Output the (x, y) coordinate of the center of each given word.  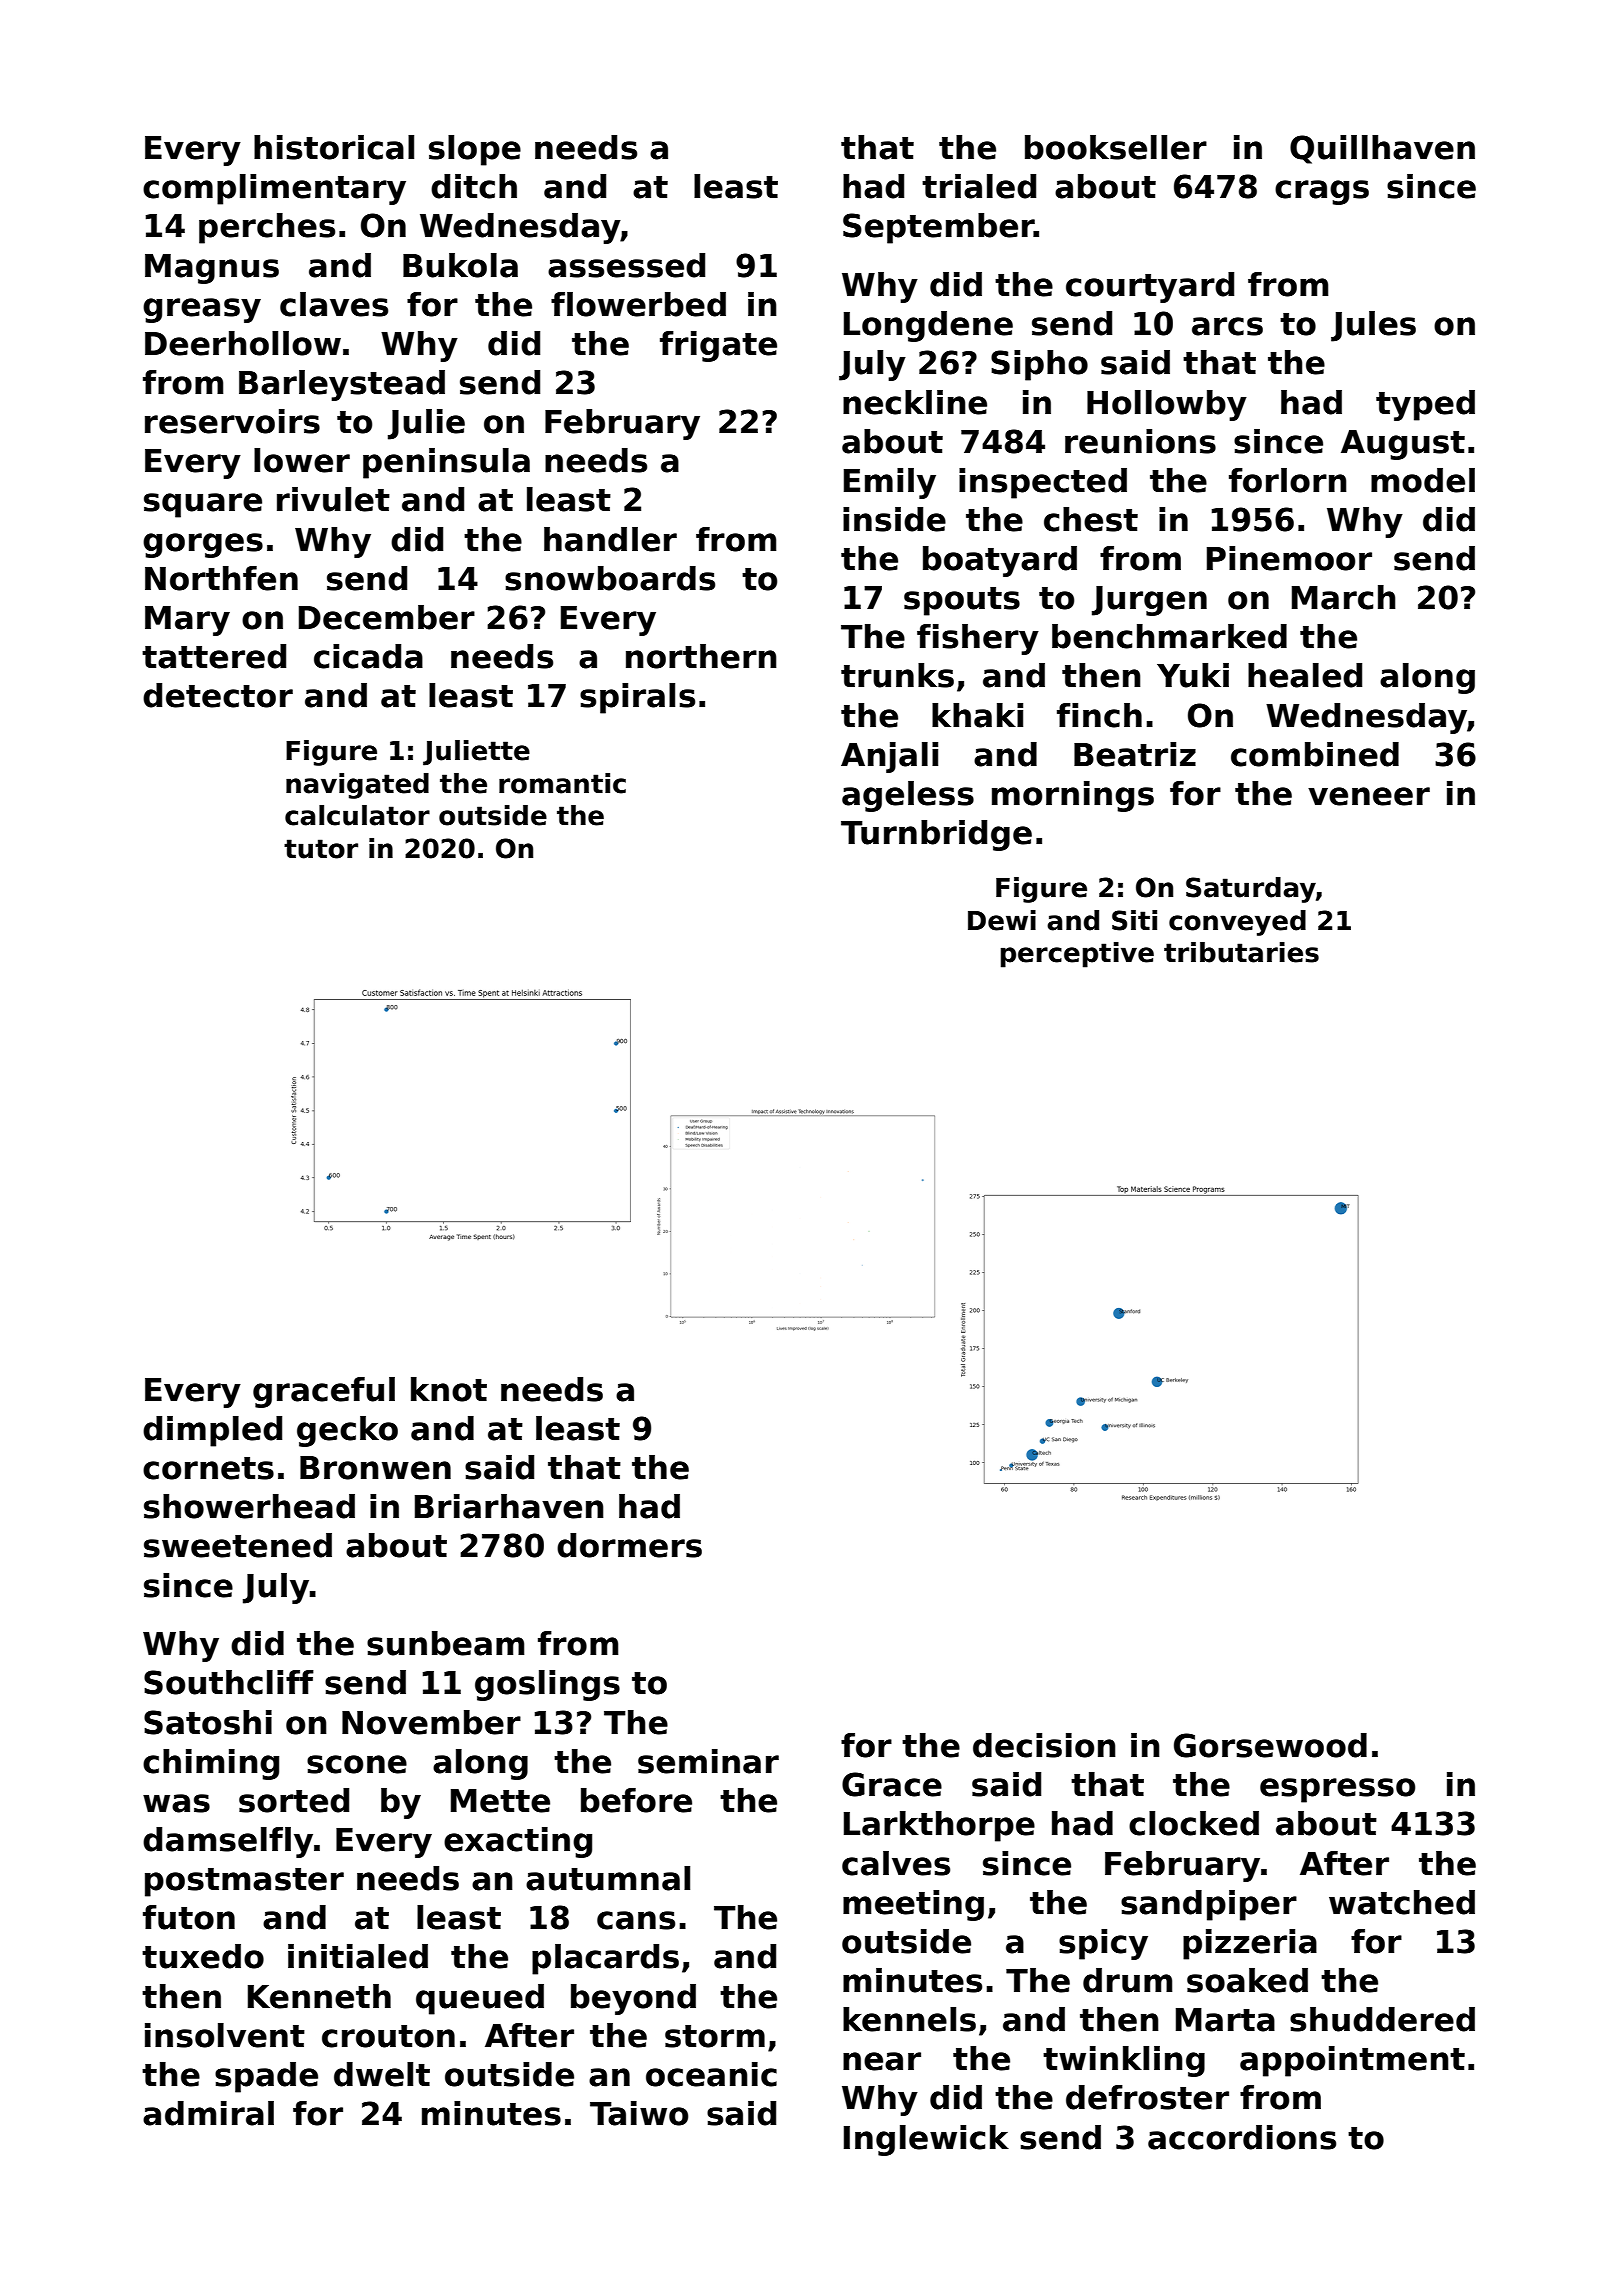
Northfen (221, 578)
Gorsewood (1270, 1745)
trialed (979, 186)
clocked (1194, 1823)
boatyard (1000, 561)
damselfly (228, 1842)
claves (334, 304)
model (1423, 480)
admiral (208, 2113)
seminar (708, 1761)
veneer (1369, 796)
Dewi (1002, 920)
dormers (629, 1545)
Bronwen (375, 1468)
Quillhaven (1382, 149)
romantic (562, 783)
